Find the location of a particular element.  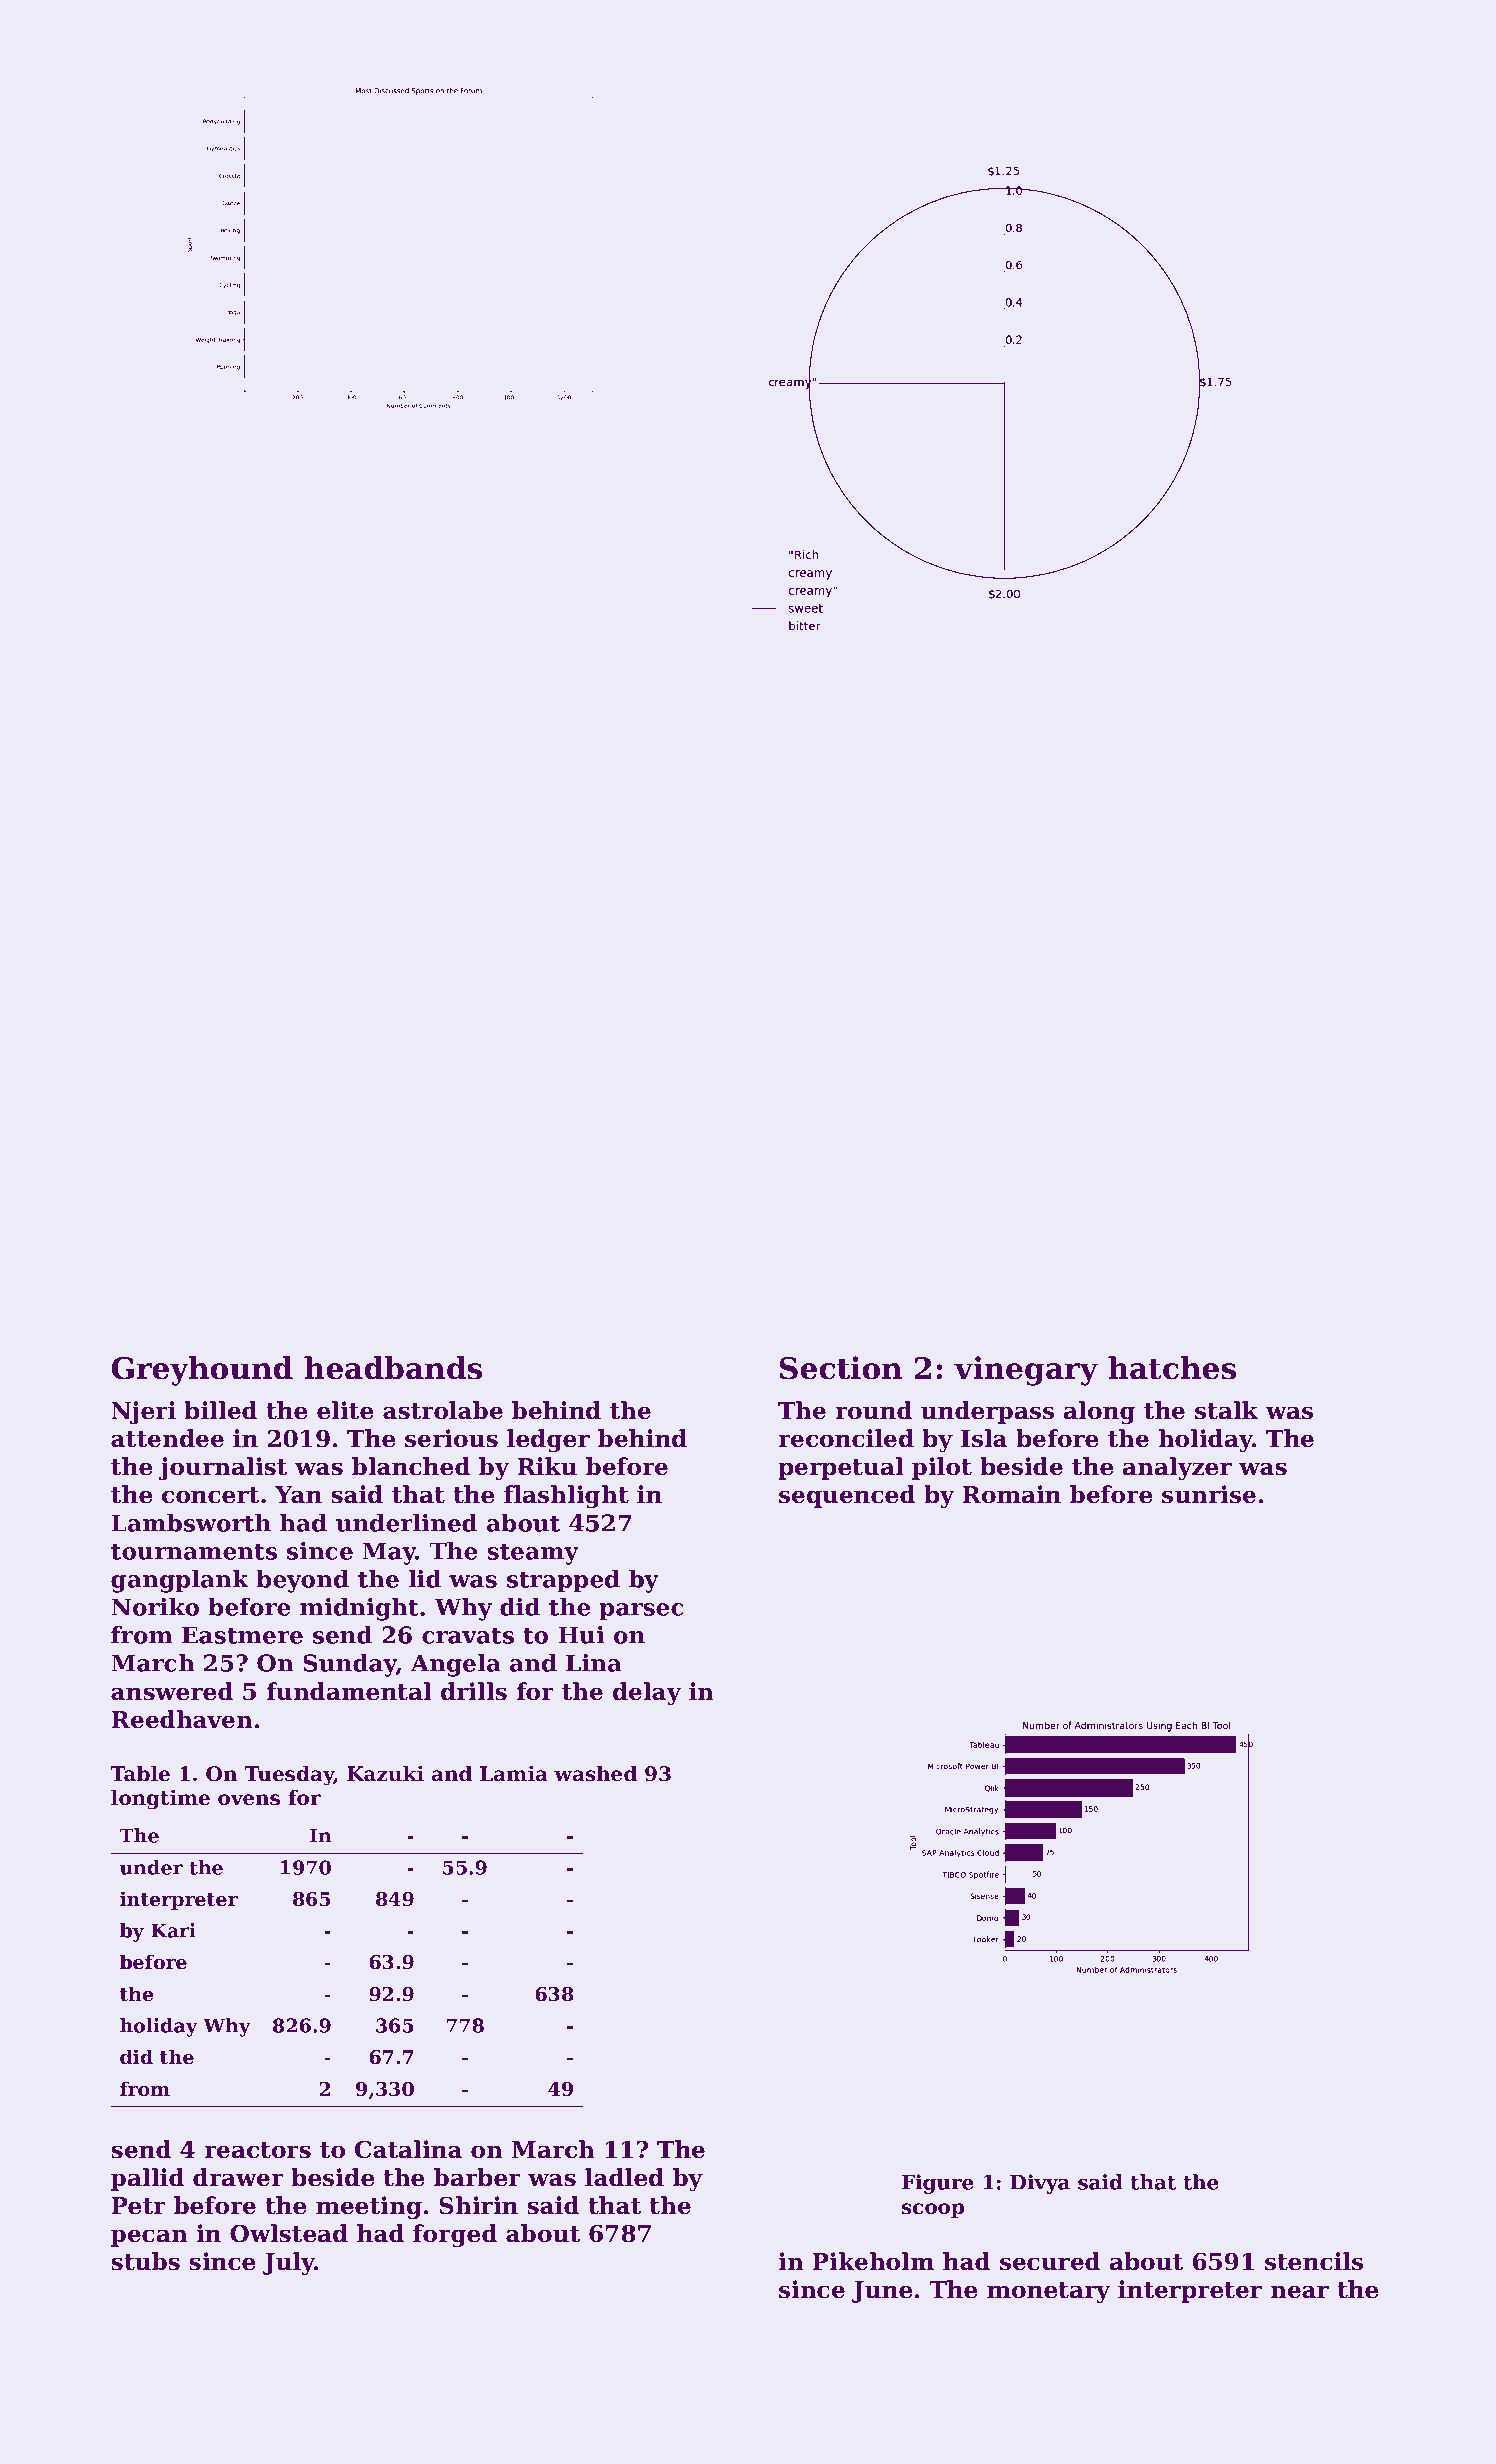

Section is located at coordinates (841, 1368).
